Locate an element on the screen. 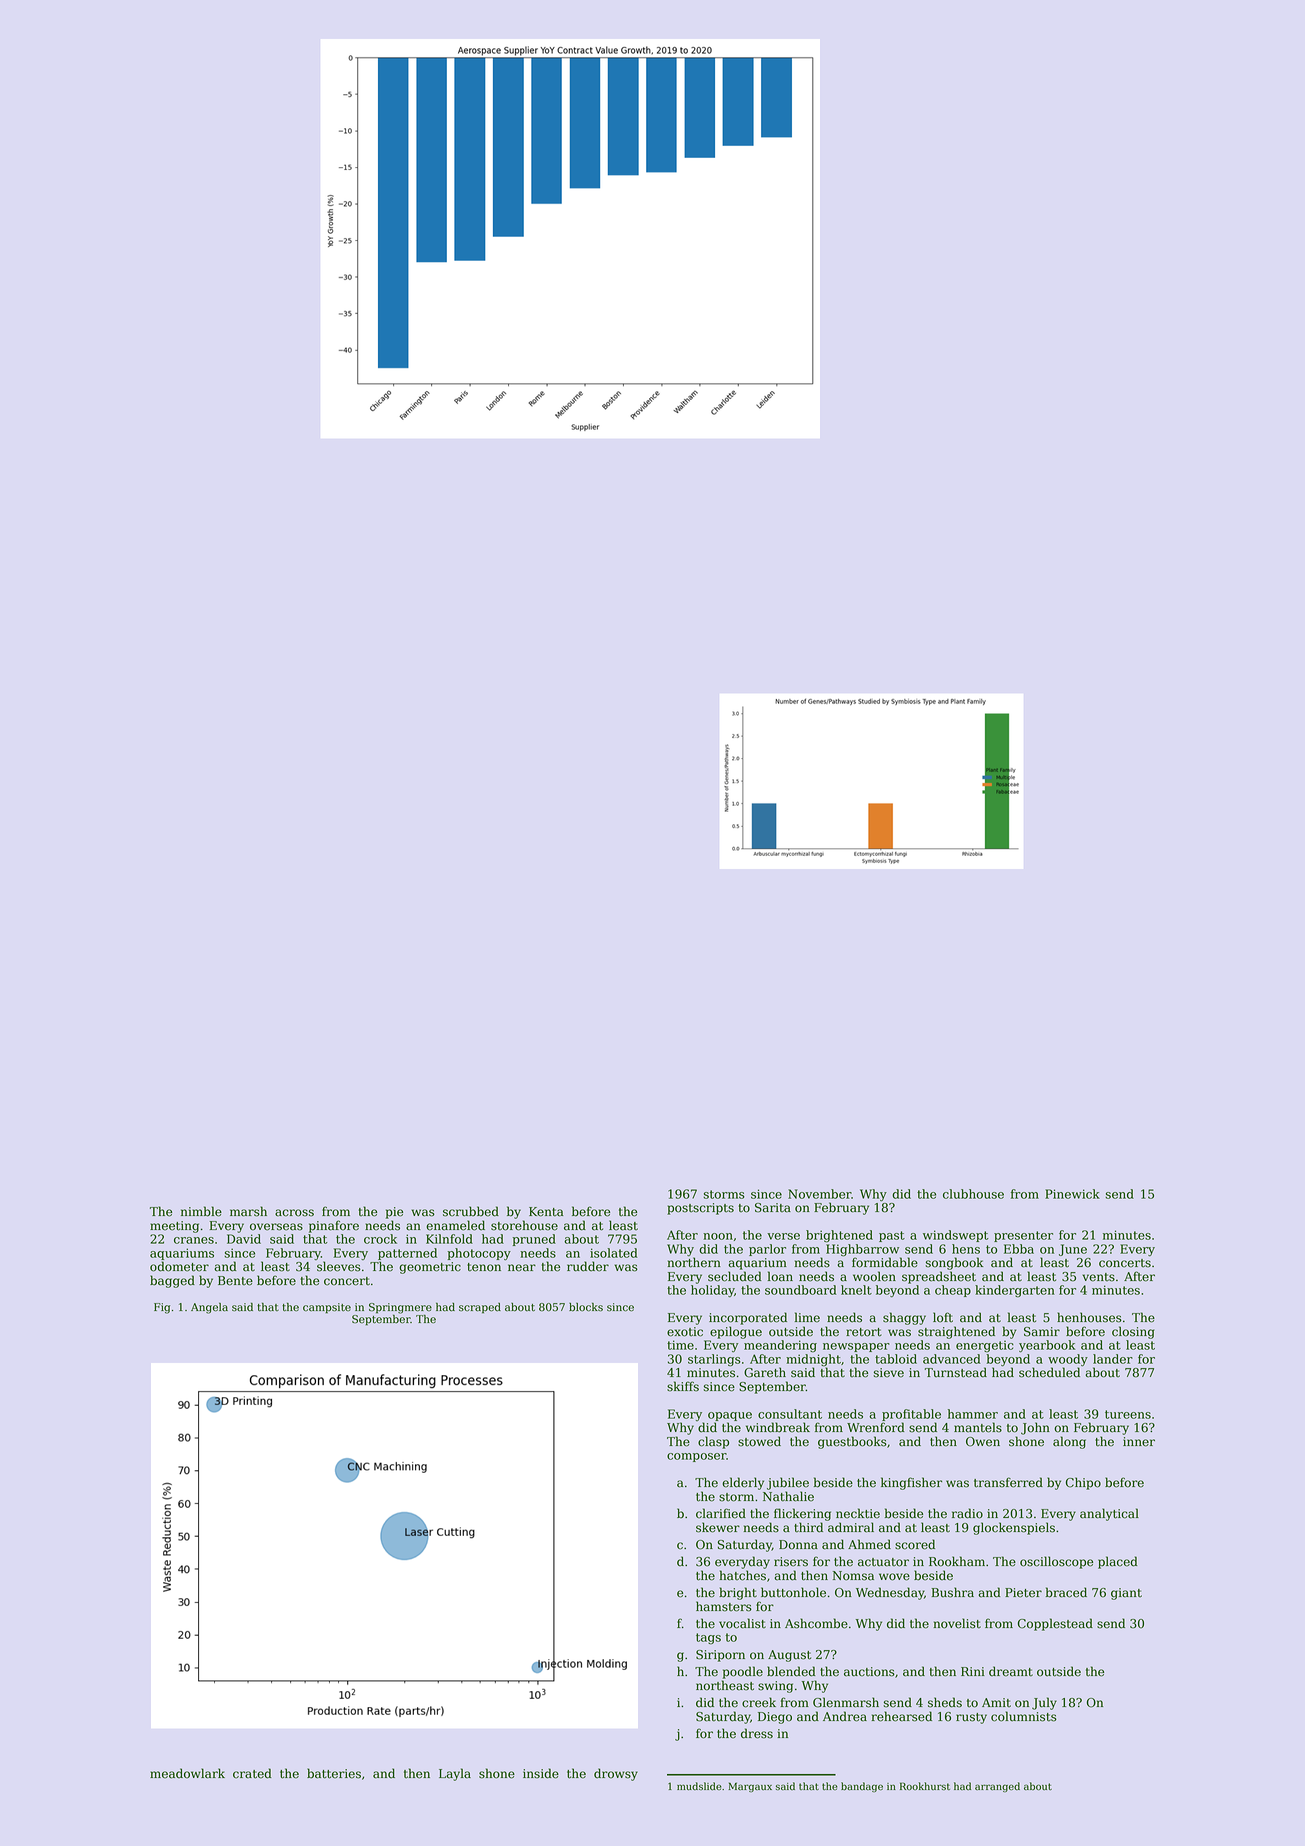  Angela is located at coordinates (209, 1308).
